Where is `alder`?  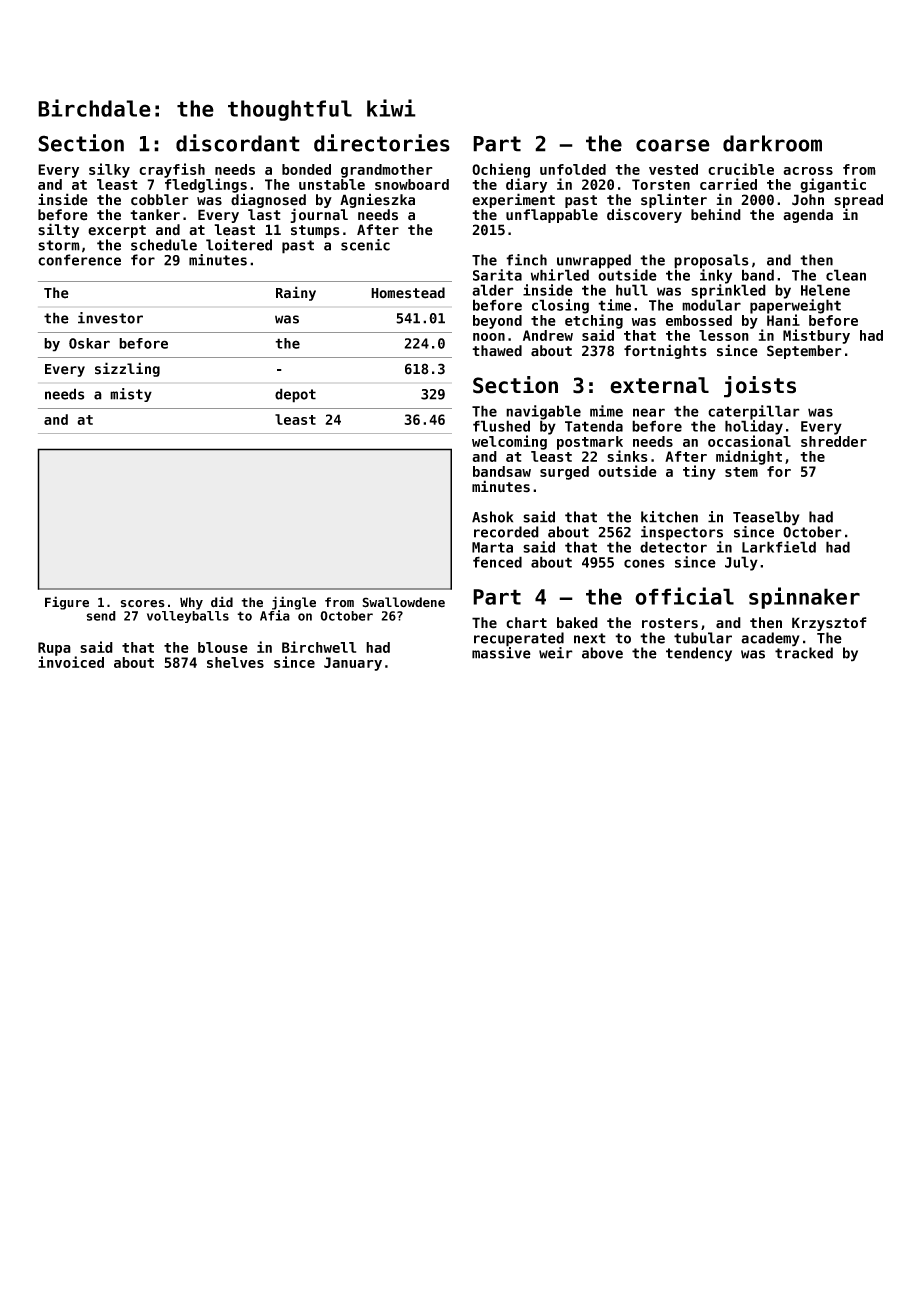 alder is located at coordinates (493, 290).
